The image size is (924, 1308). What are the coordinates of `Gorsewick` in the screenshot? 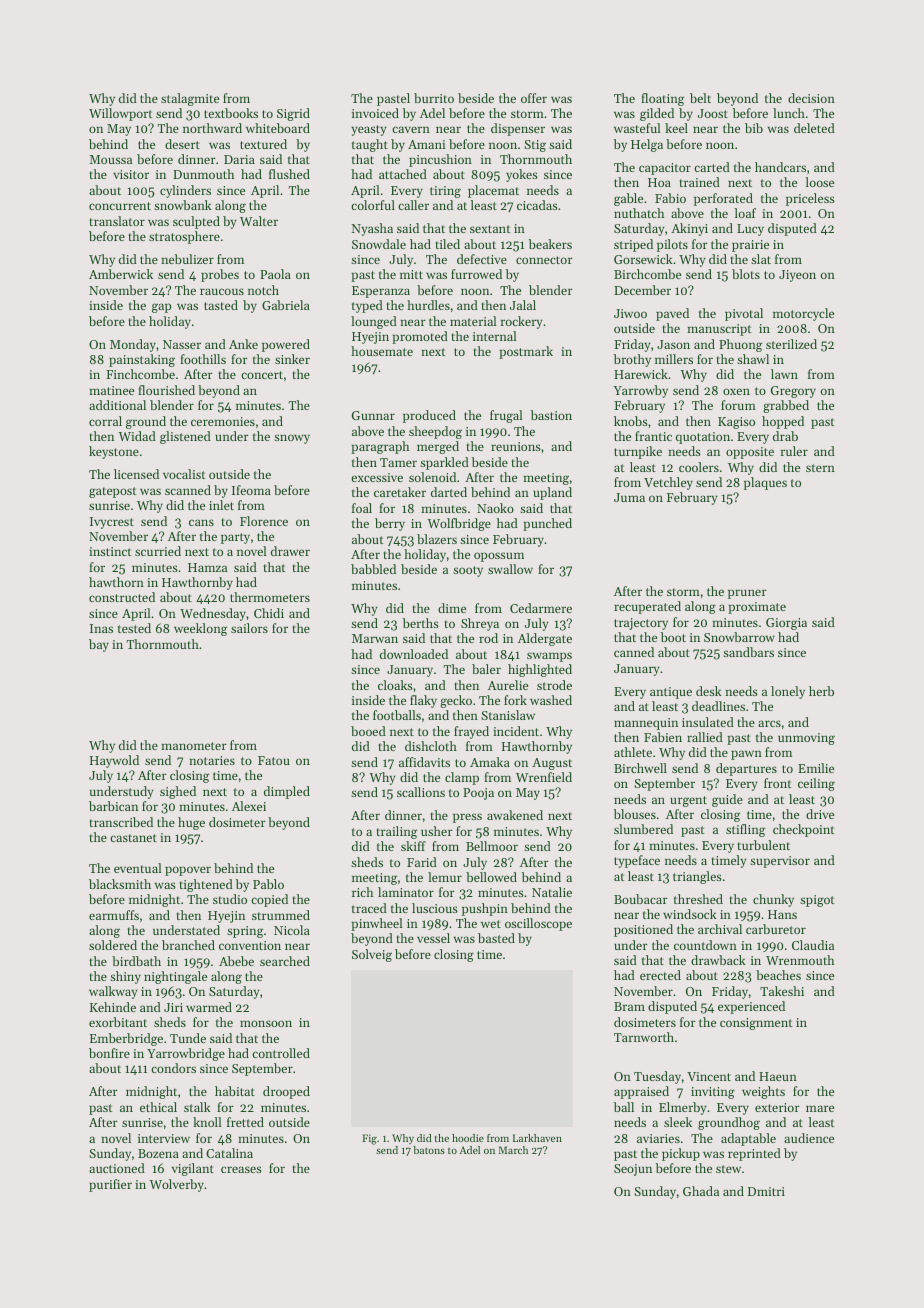 It's located at (643, 259).
